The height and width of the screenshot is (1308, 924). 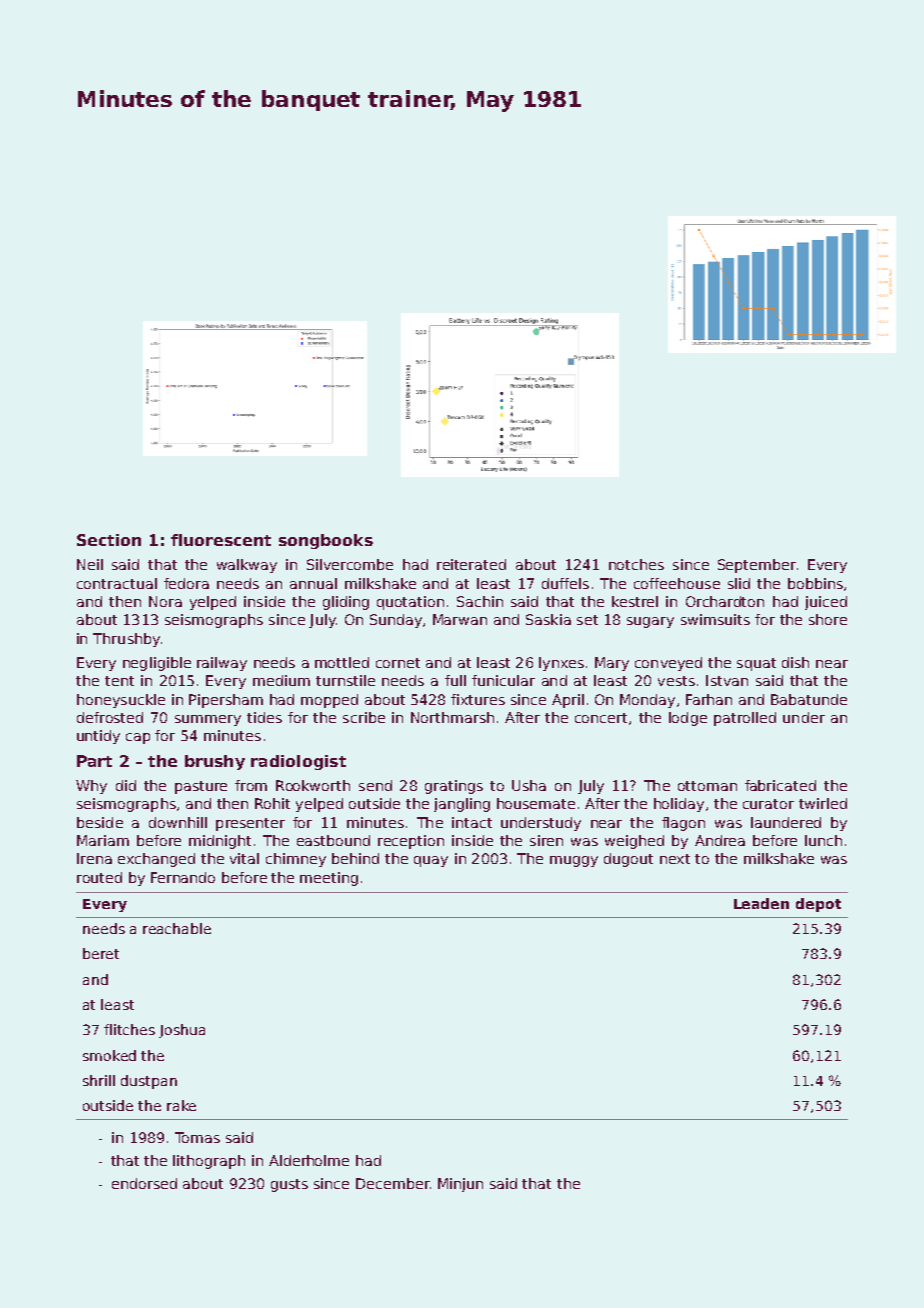 I want to click on Minjun, so click(x=460, y=1185).
